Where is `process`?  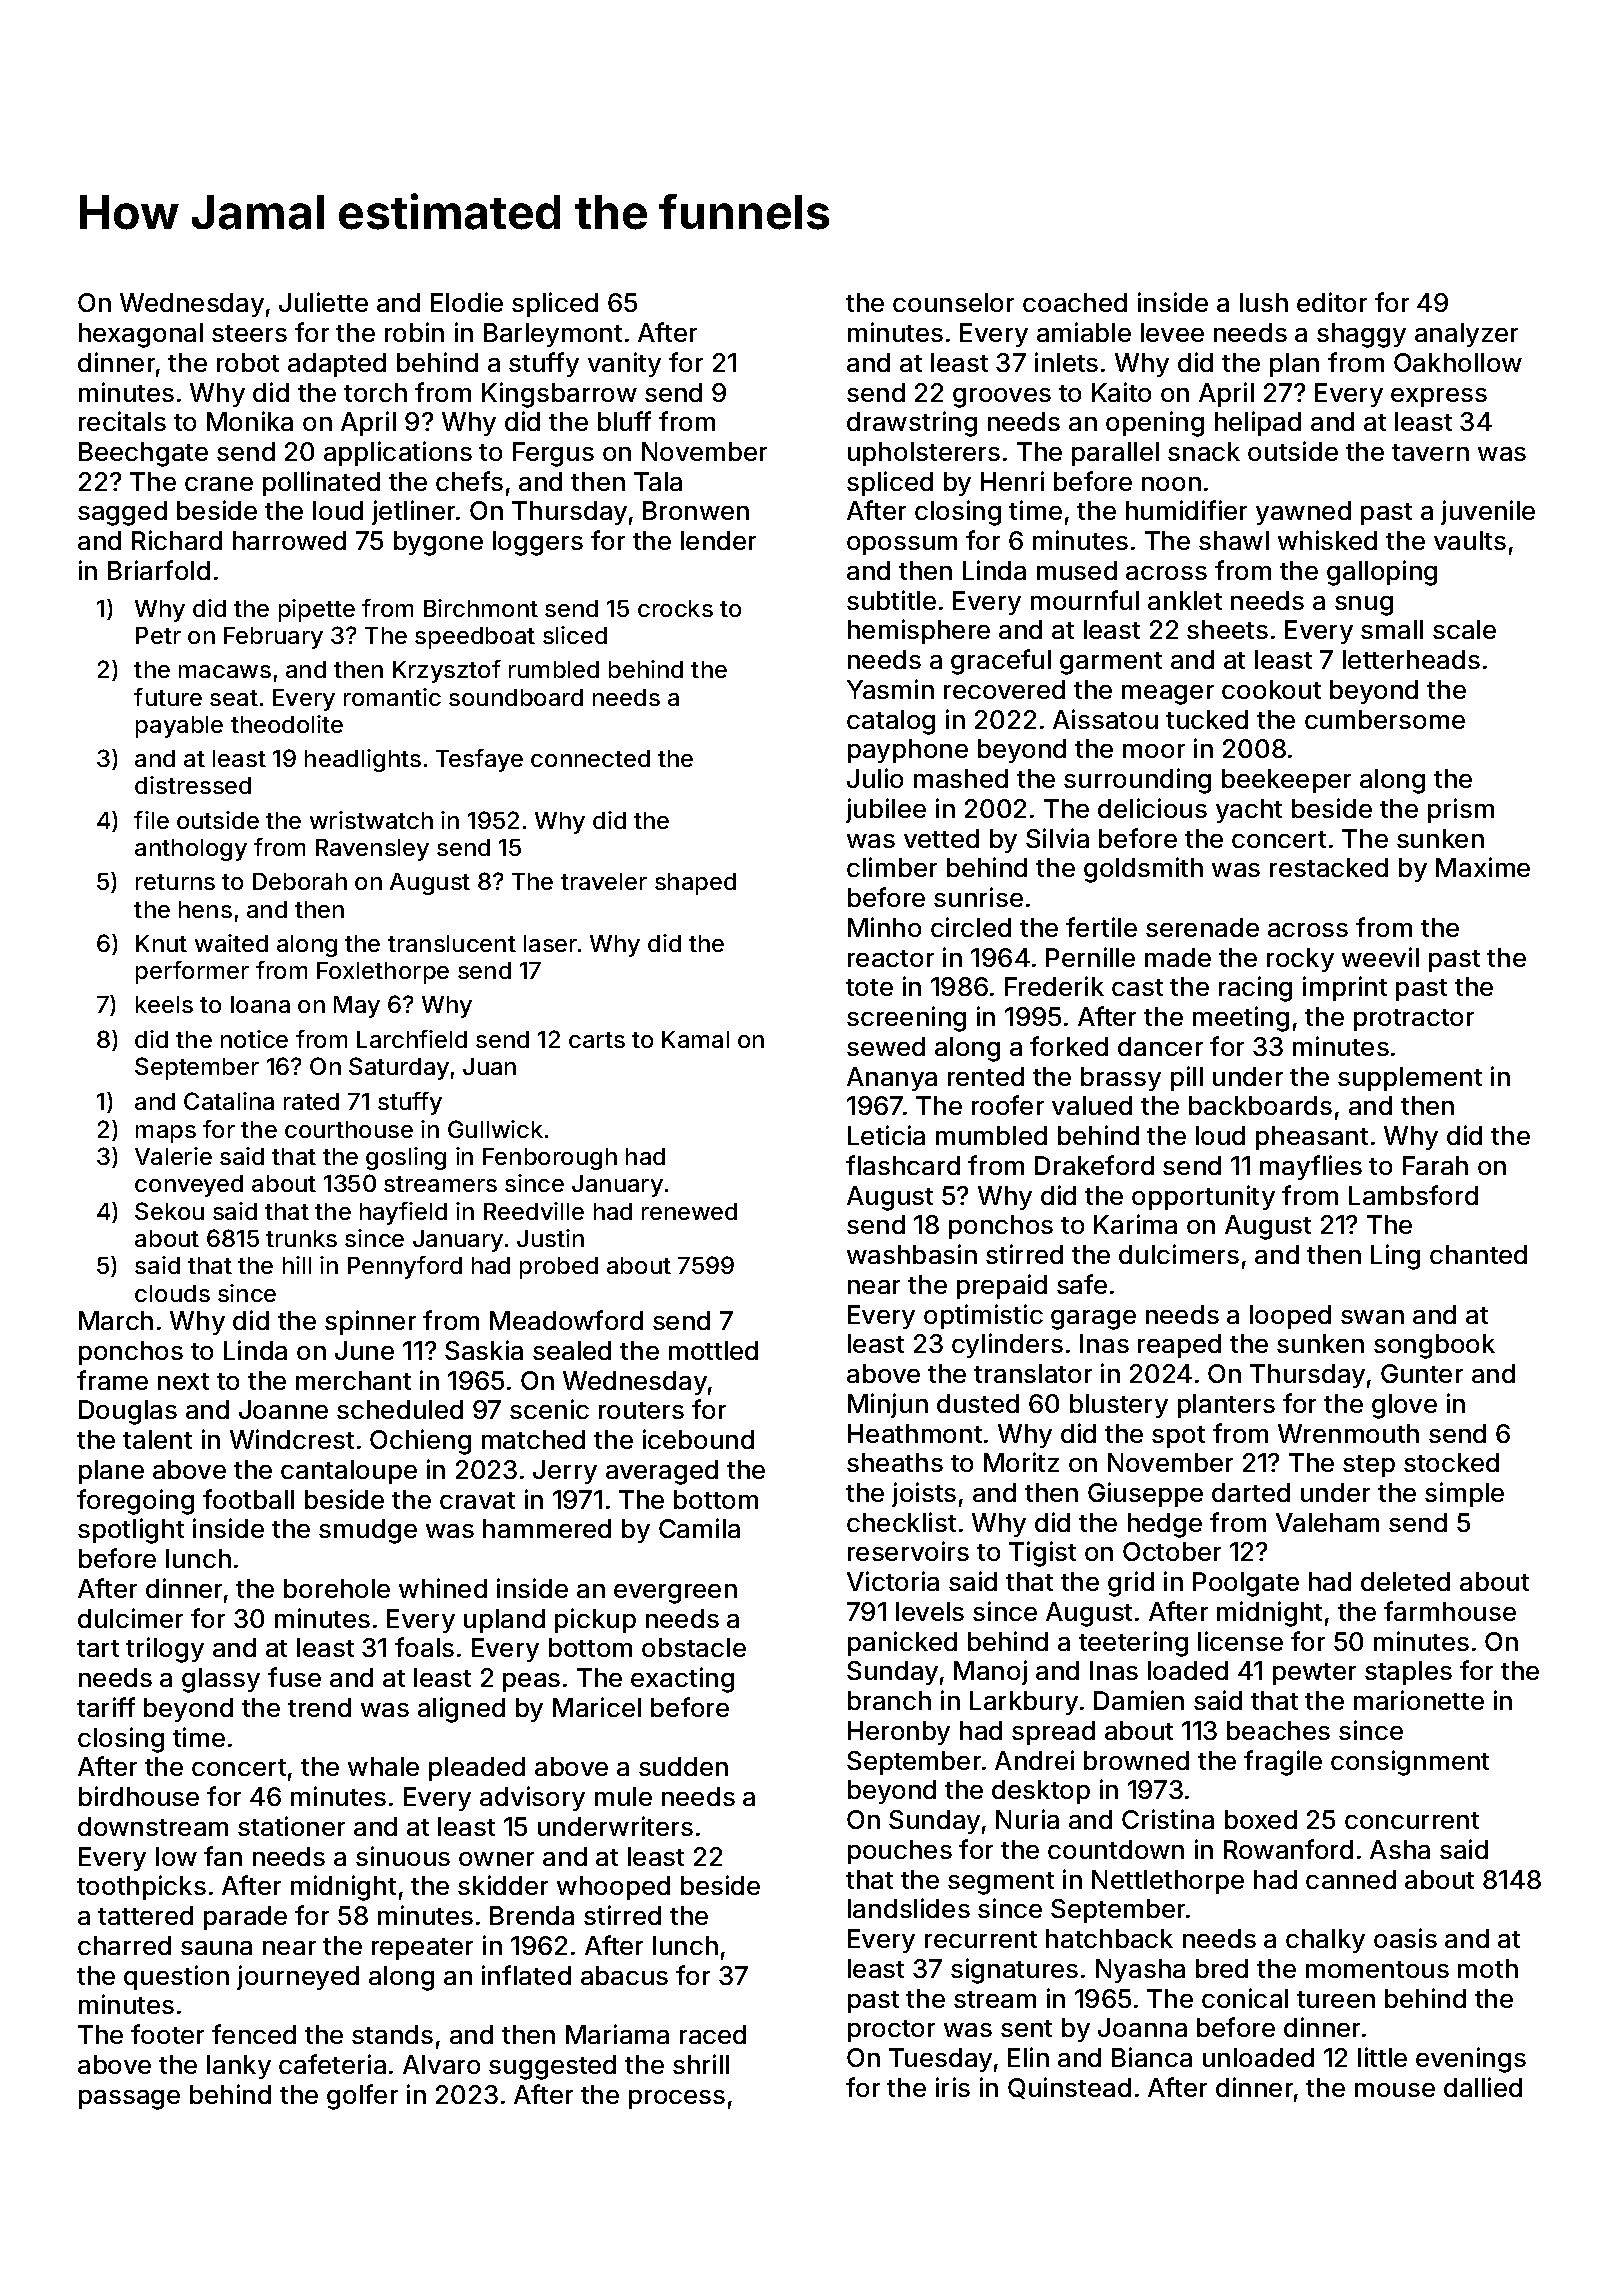 process is located at coordinates (677, 2099).
